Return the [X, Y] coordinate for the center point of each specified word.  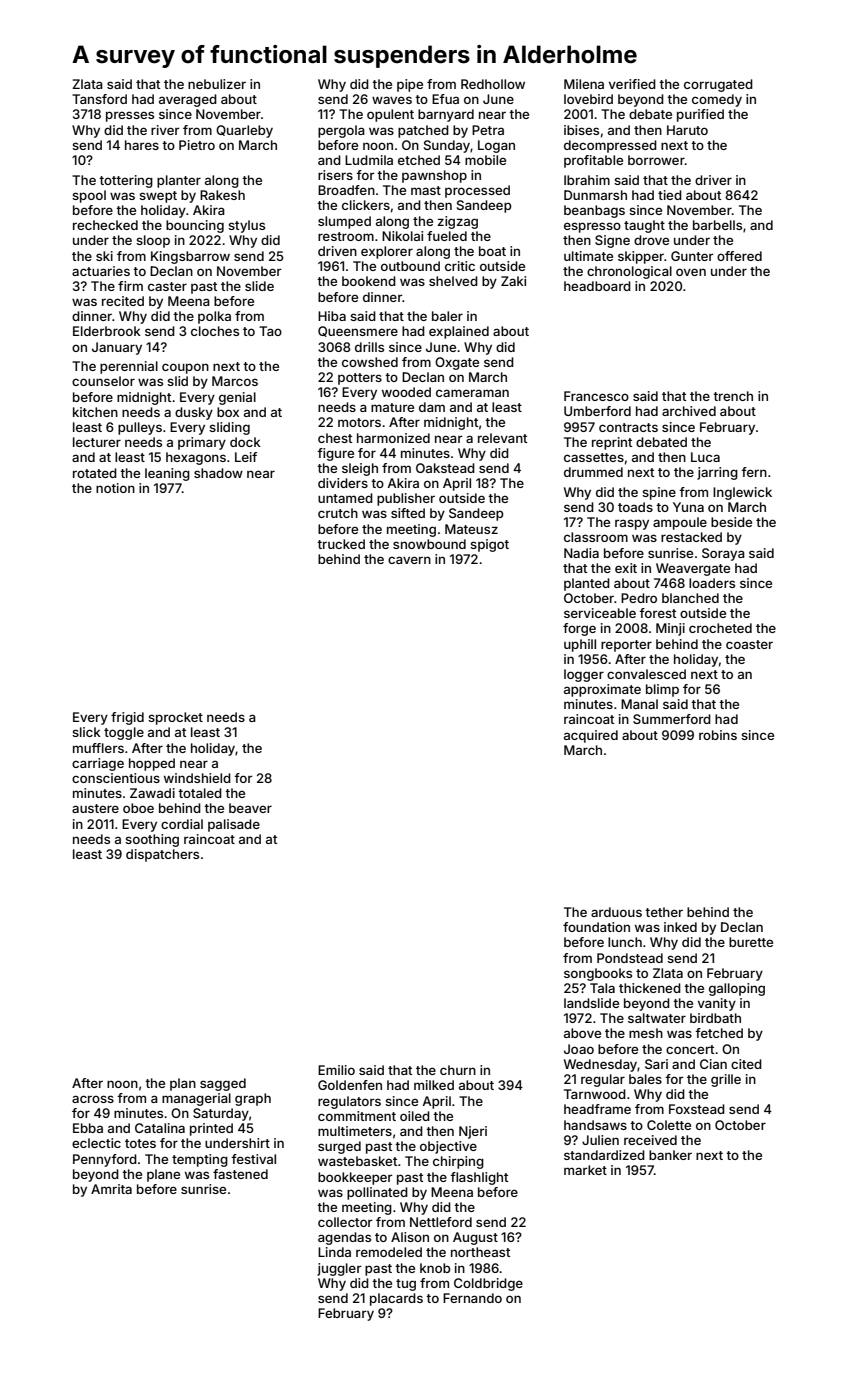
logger [584, 675]
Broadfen [346, 190]
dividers [343, 483]
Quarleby [244, 131]
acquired [591, 736]
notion [115, 488]
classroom [596, 537]
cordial [182, 824]
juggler [339, 1269]
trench [733, 396]
